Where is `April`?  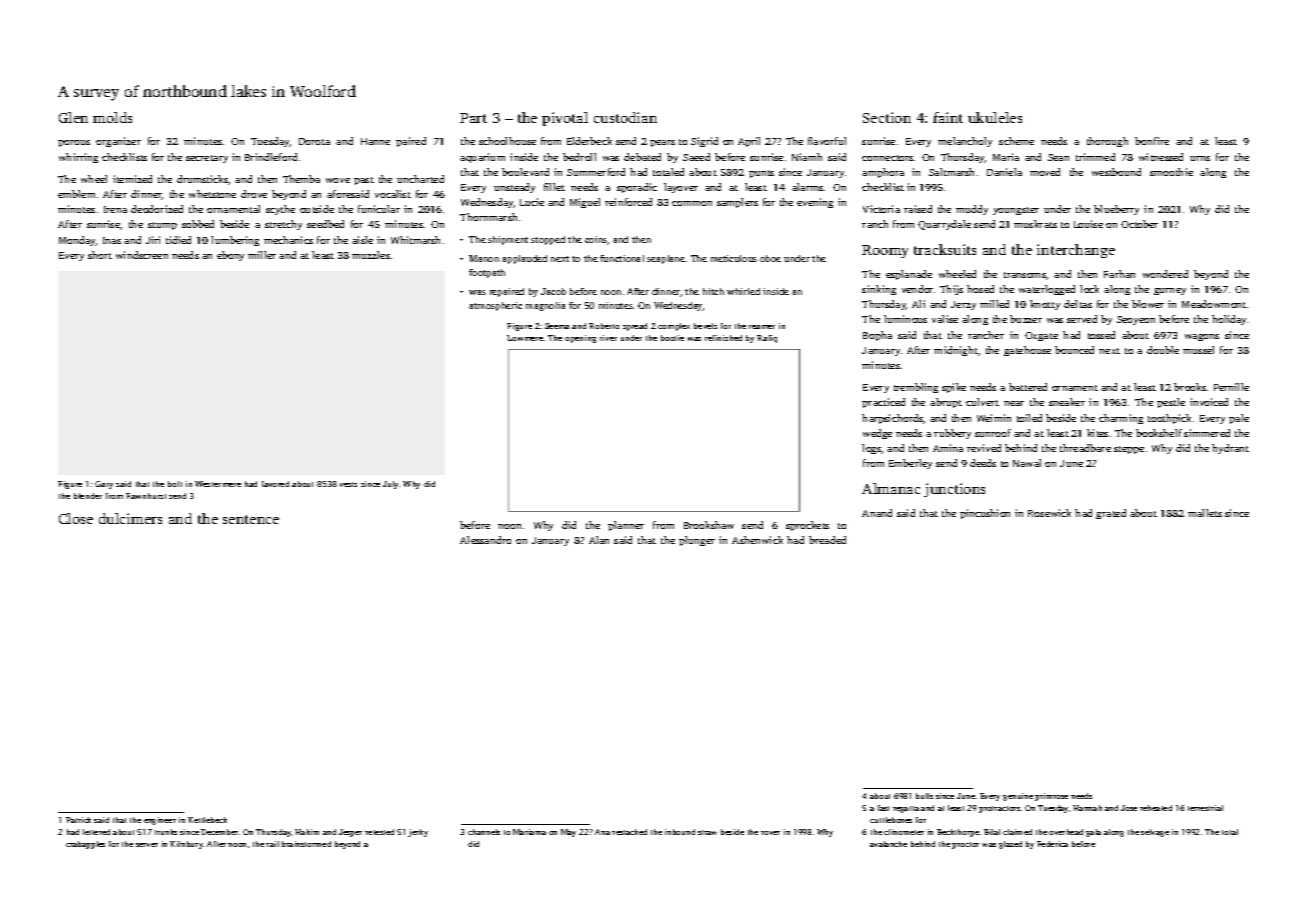
April is located at coordinates (749, 142).
